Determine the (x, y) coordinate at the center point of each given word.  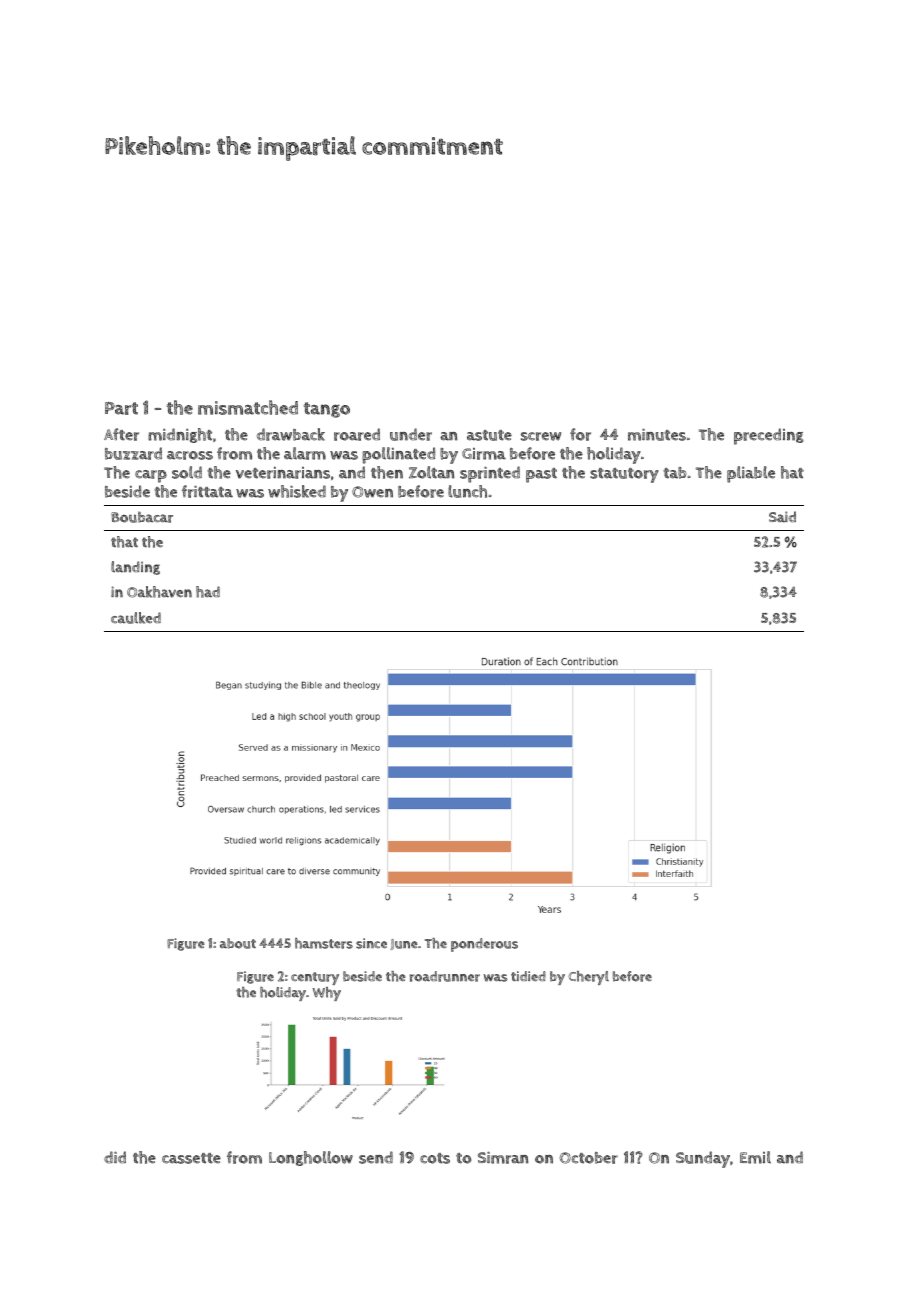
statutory (624, 475)
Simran (503, 1157)
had (208, 592)
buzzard (133, 453)
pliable (751, 474)
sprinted (490, 474)
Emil (755, 1157)
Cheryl (588, 978)
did (115, 1157)
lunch (467, 491)
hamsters (324, 943)
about (238, 943)
